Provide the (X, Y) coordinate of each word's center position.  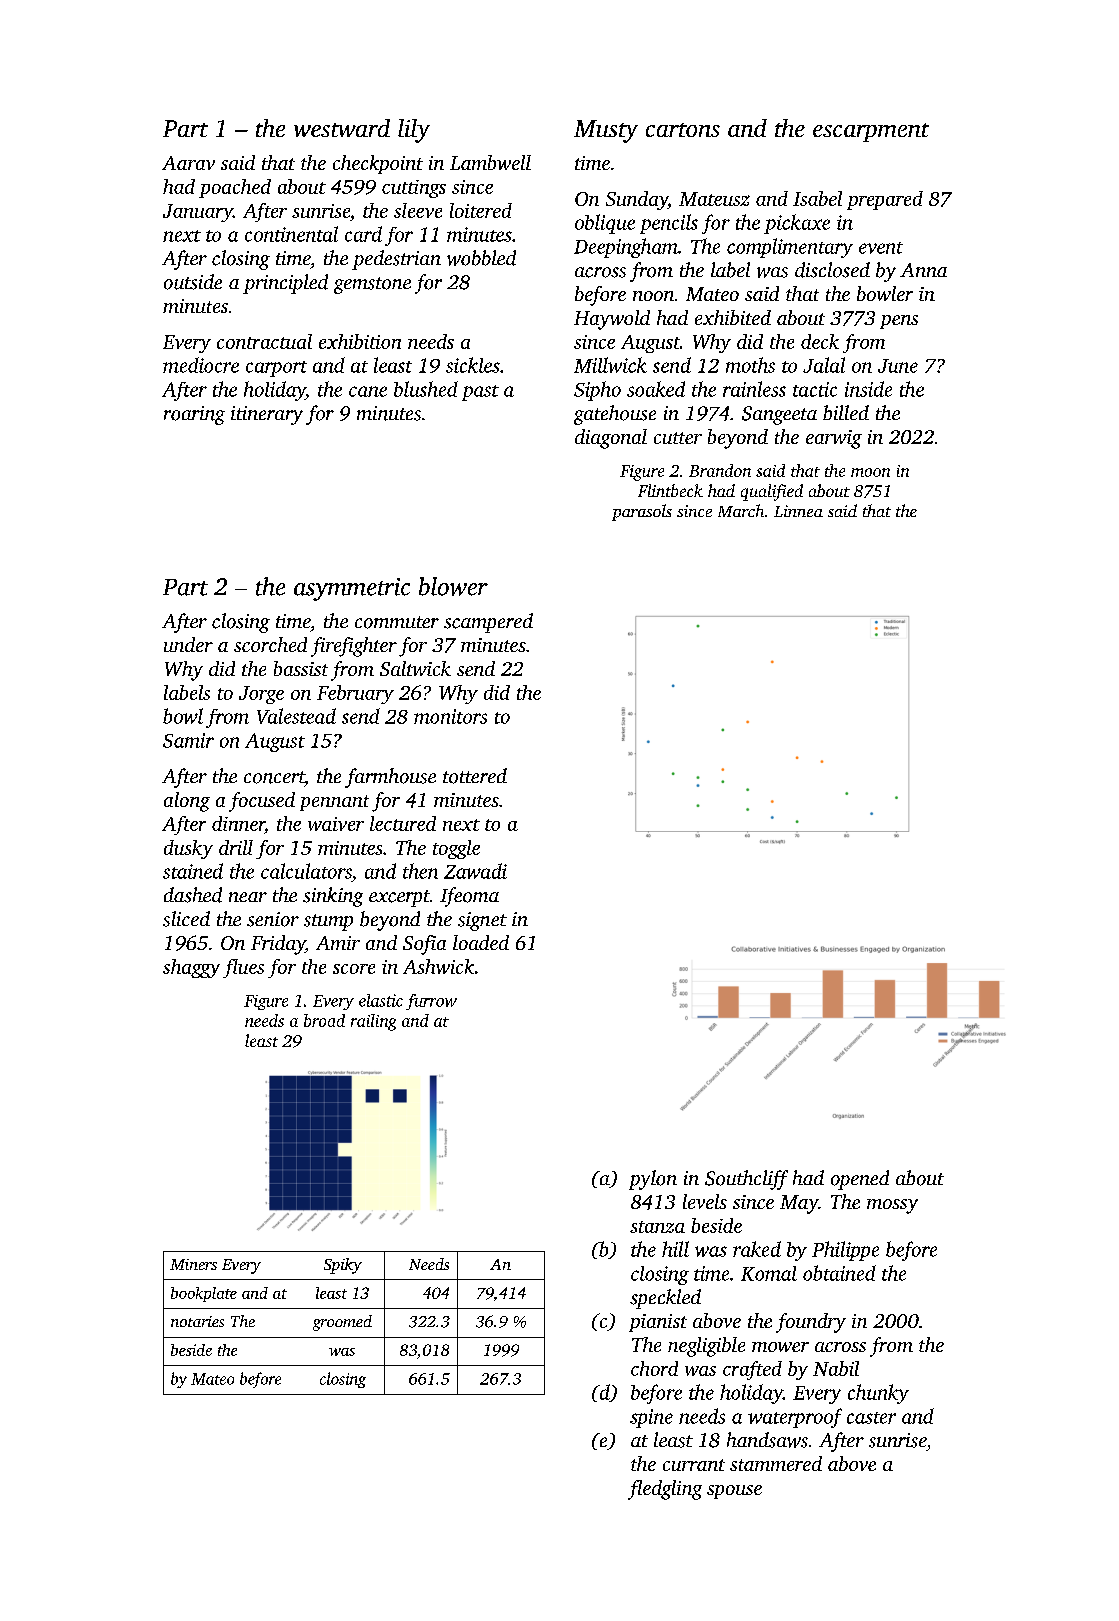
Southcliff (746, 1180)
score (354, 969)
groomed (342, 1323)
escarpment (871, 132)
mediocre (201, 365)
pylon (653, 1180)
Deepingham (626, 248)
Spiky (343, 1266)
